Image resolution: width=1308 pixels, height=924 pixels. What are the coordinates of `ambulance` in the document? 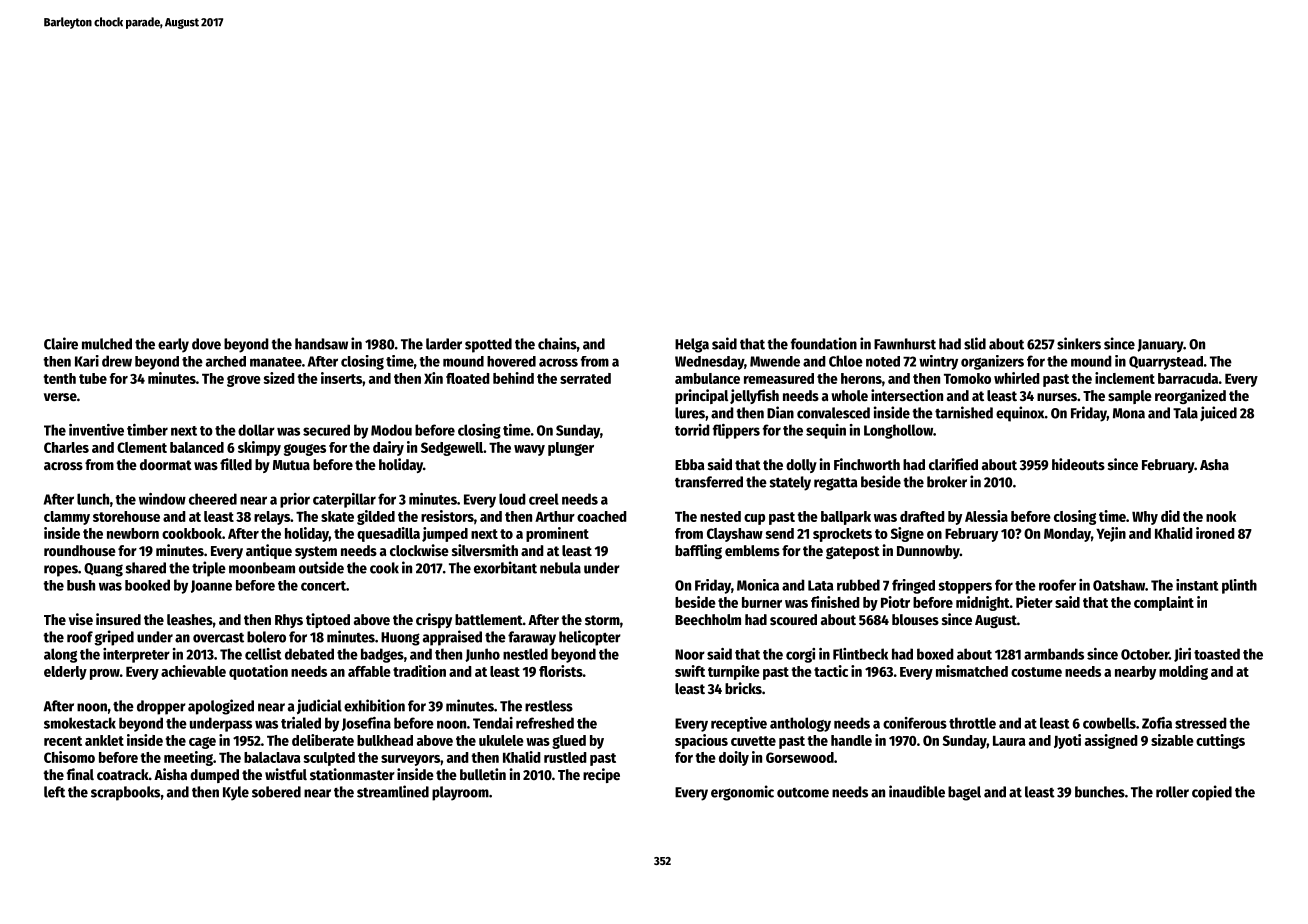 It's located at (707, 378).
